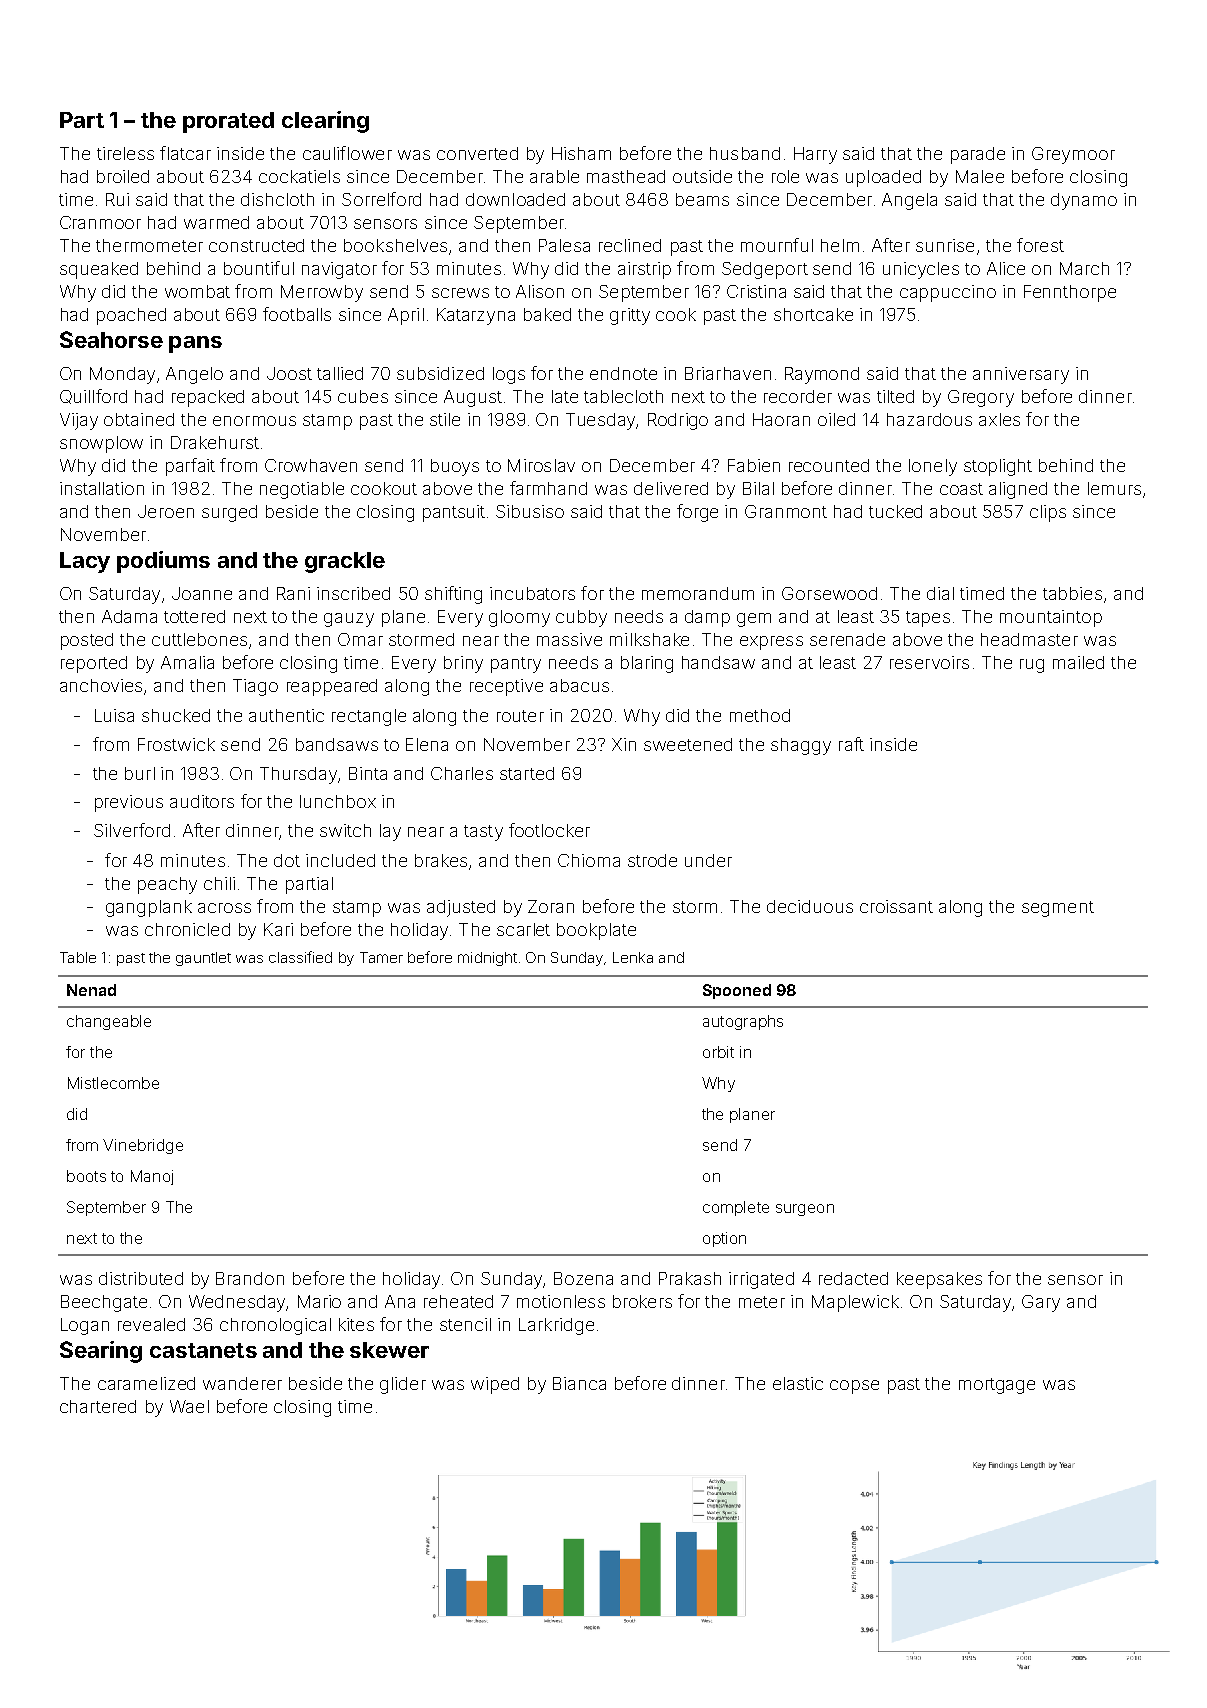 The height and width of the screenshot is (1708, 1207). I want to click on lonely, so click(933, 467).
